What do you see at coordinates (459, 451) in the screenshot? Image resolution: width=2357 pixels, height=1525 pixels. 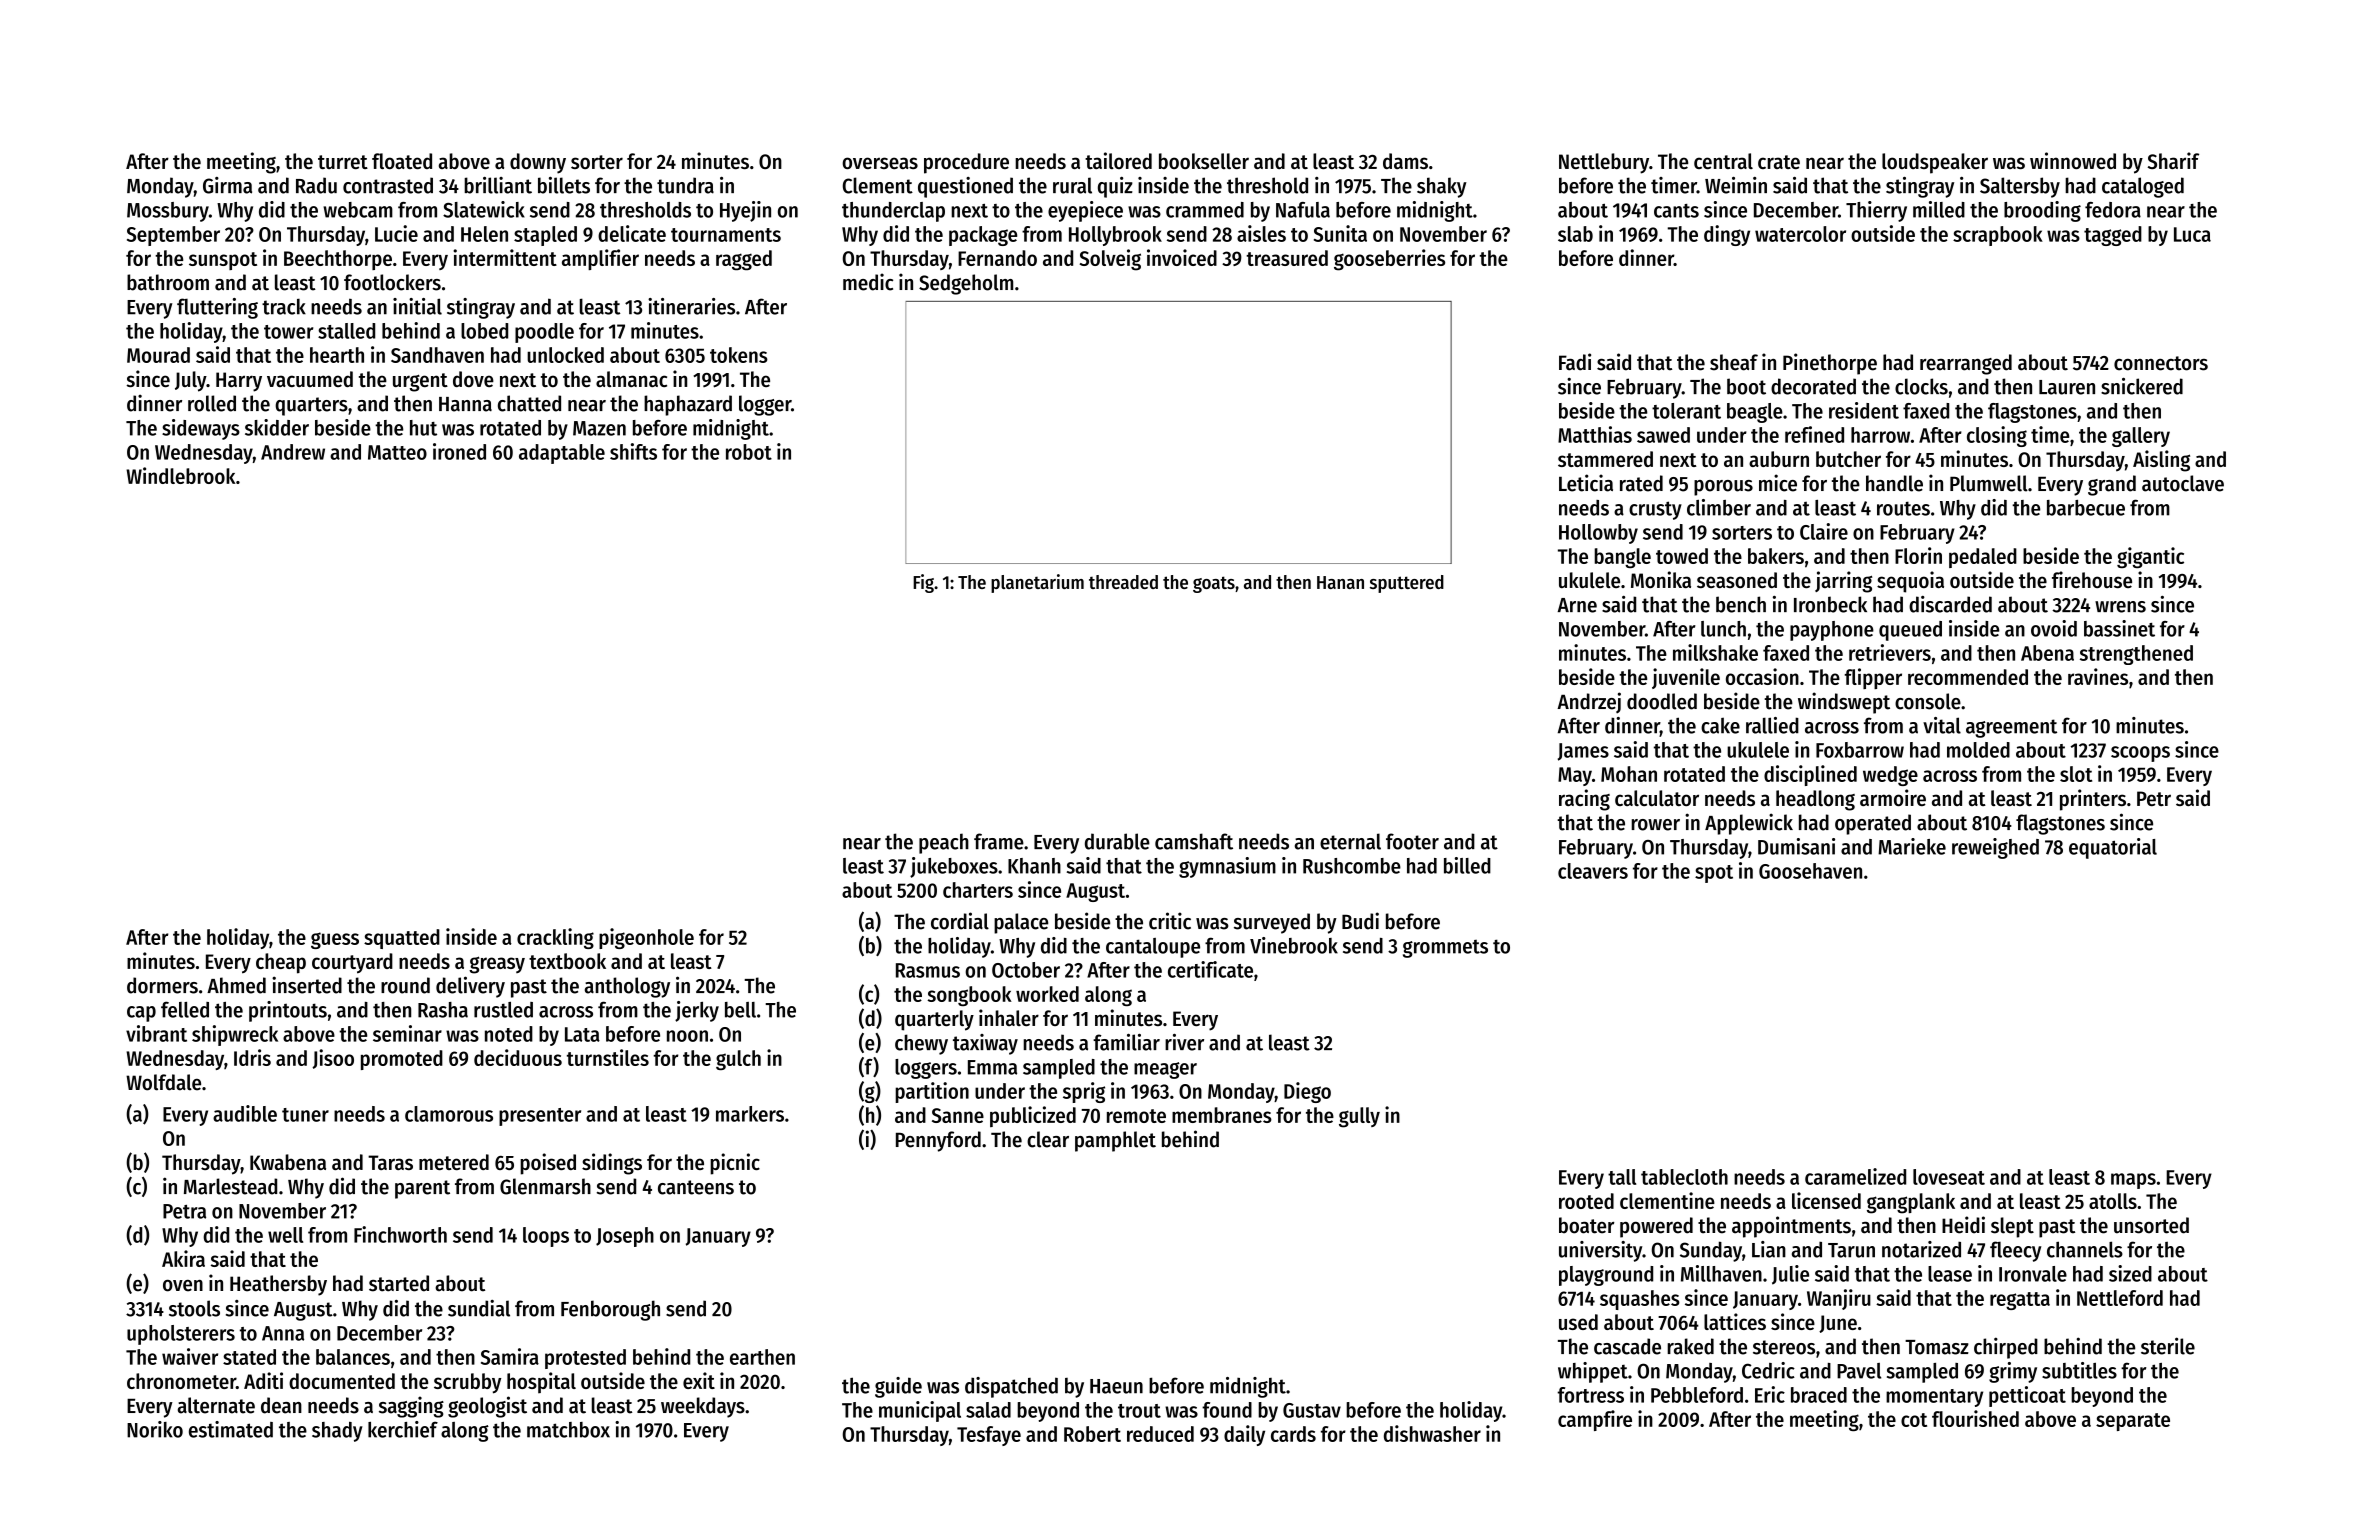 I see `ironed` at bounding box center [459, 451].
